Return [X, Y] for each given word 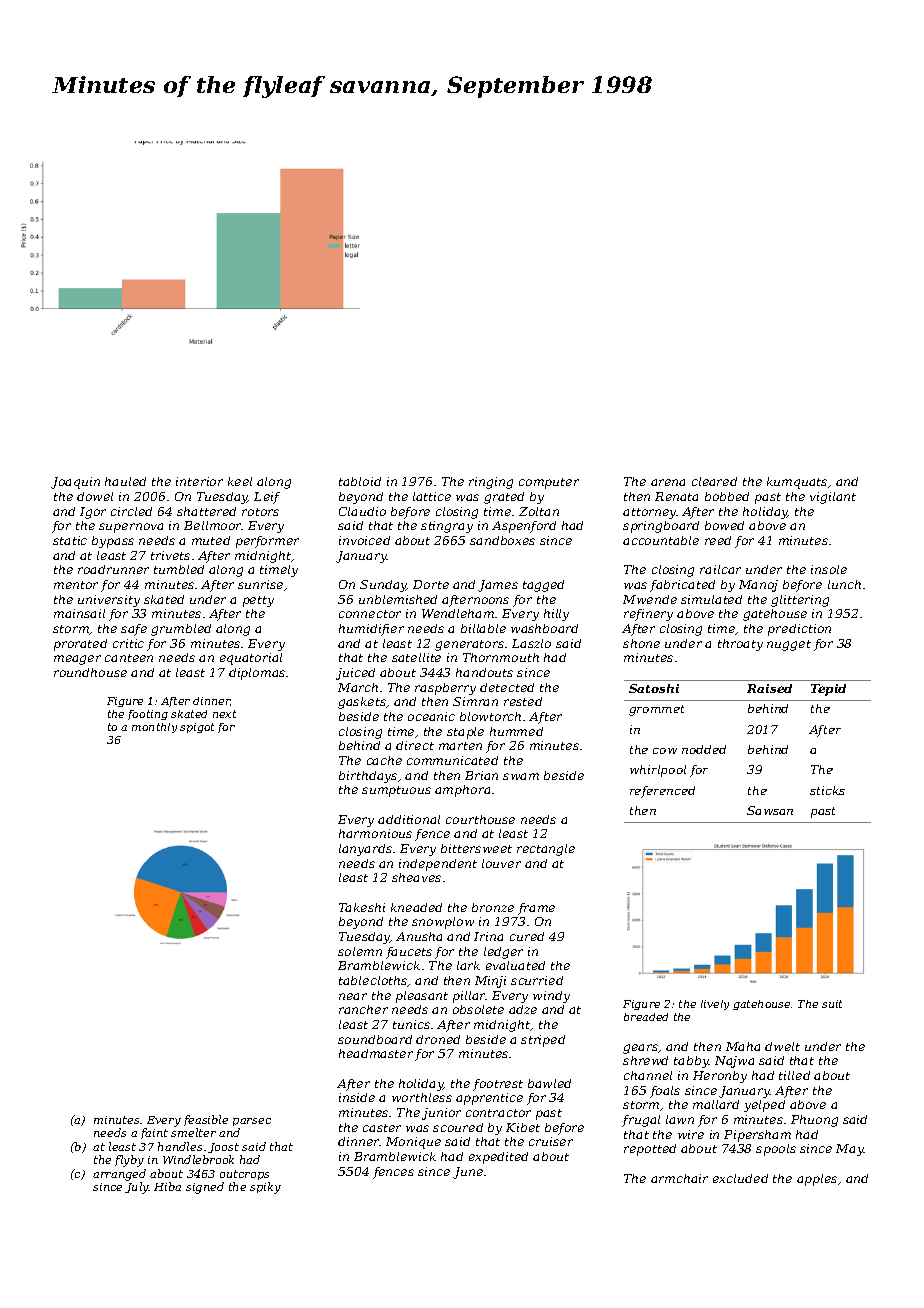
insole [829, 569]
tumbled [179, 569]
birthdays [368, 777]
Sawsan [770, 810]
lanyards [365, 850]
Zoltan [539, 511]
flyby [129, 1161]
